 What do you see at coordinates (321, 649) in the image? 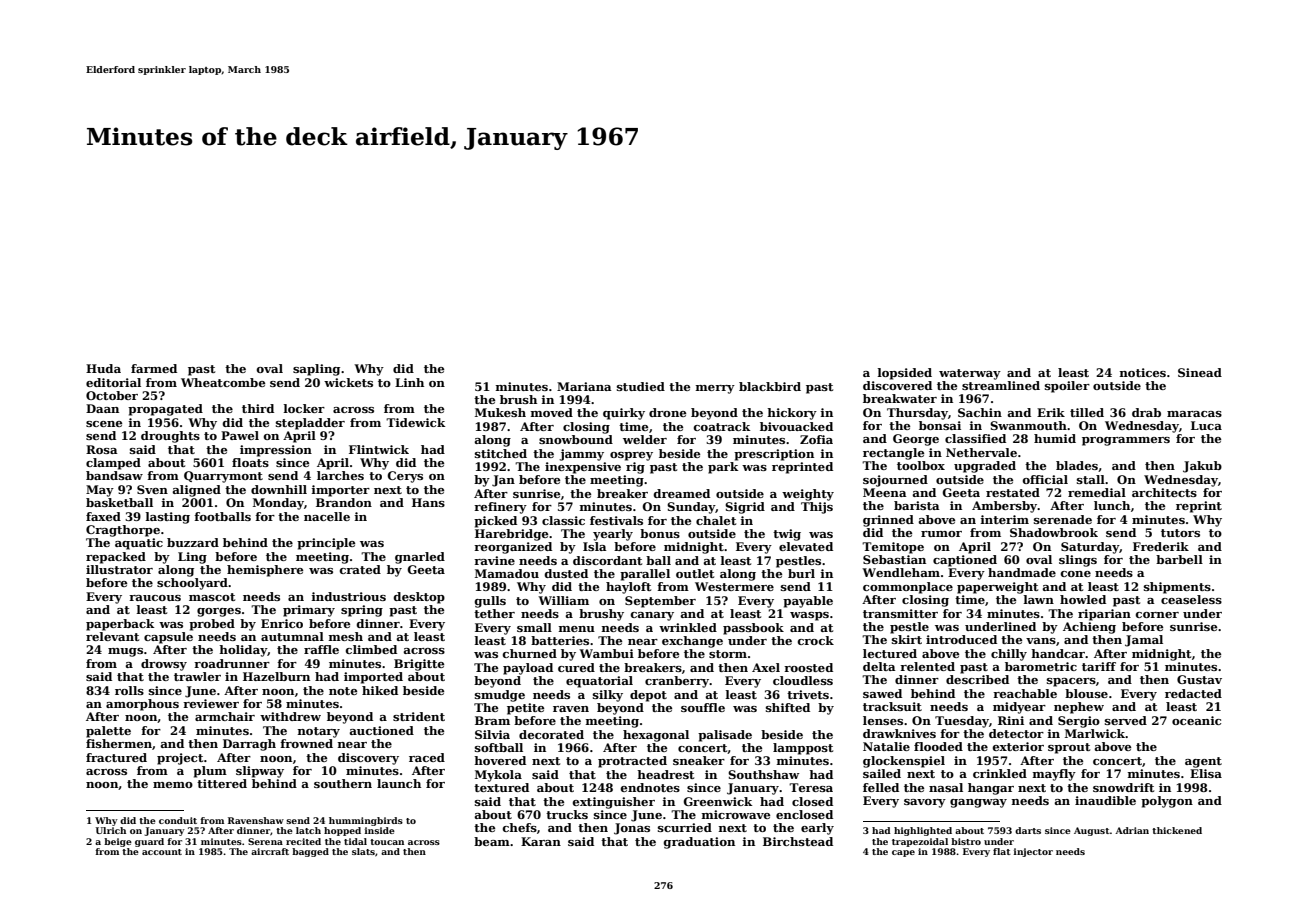
I see `raffle` at bounding box center [321, 649].
